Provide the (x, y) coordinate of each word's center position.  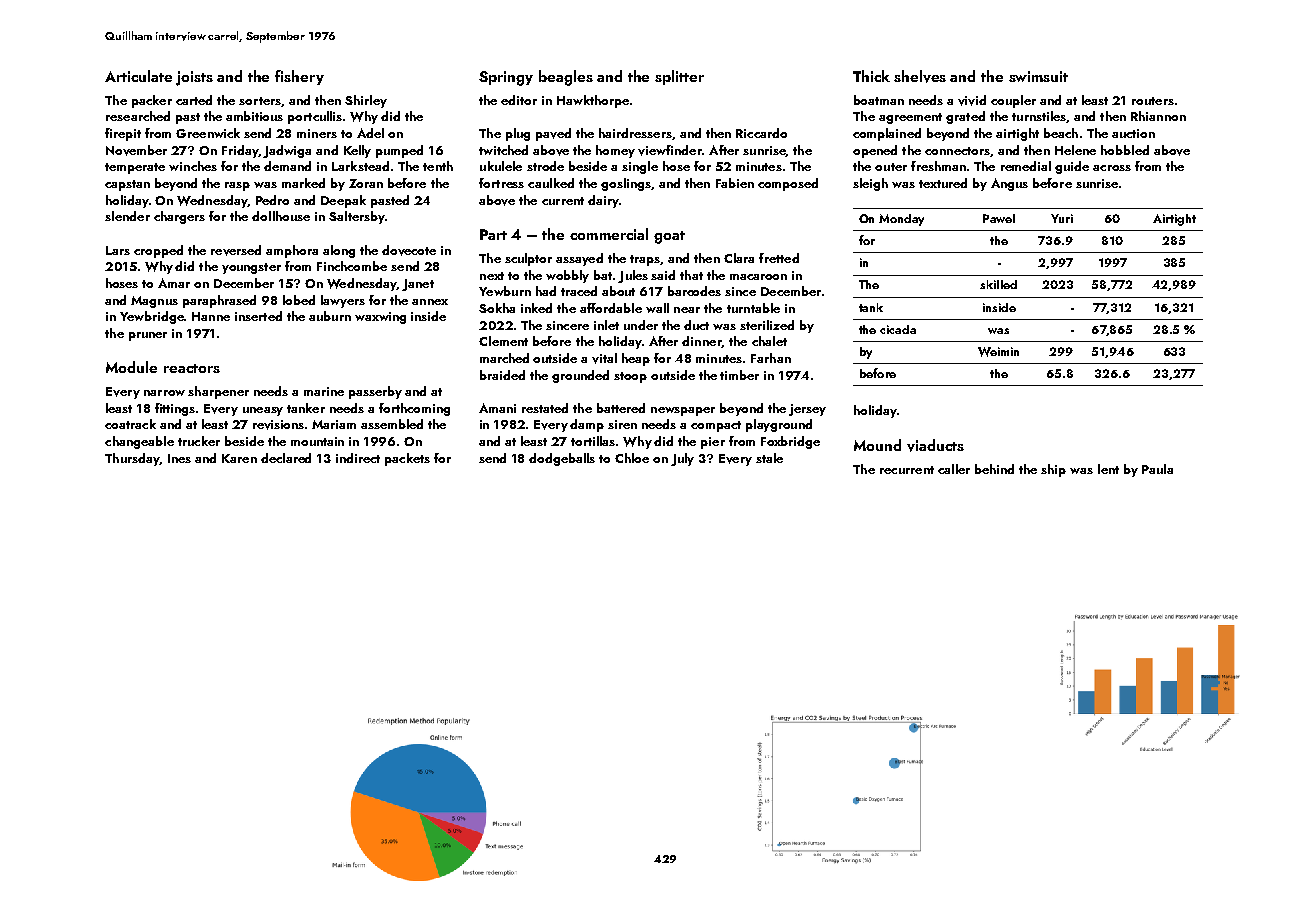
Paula (1157, 469)
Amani (497, 408)
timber (739, 375)
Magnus (154, 302)
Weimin (998, 352)
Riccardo (761, 133)
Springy (506, 78)
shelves (920, 76)
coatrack (130, 424)
